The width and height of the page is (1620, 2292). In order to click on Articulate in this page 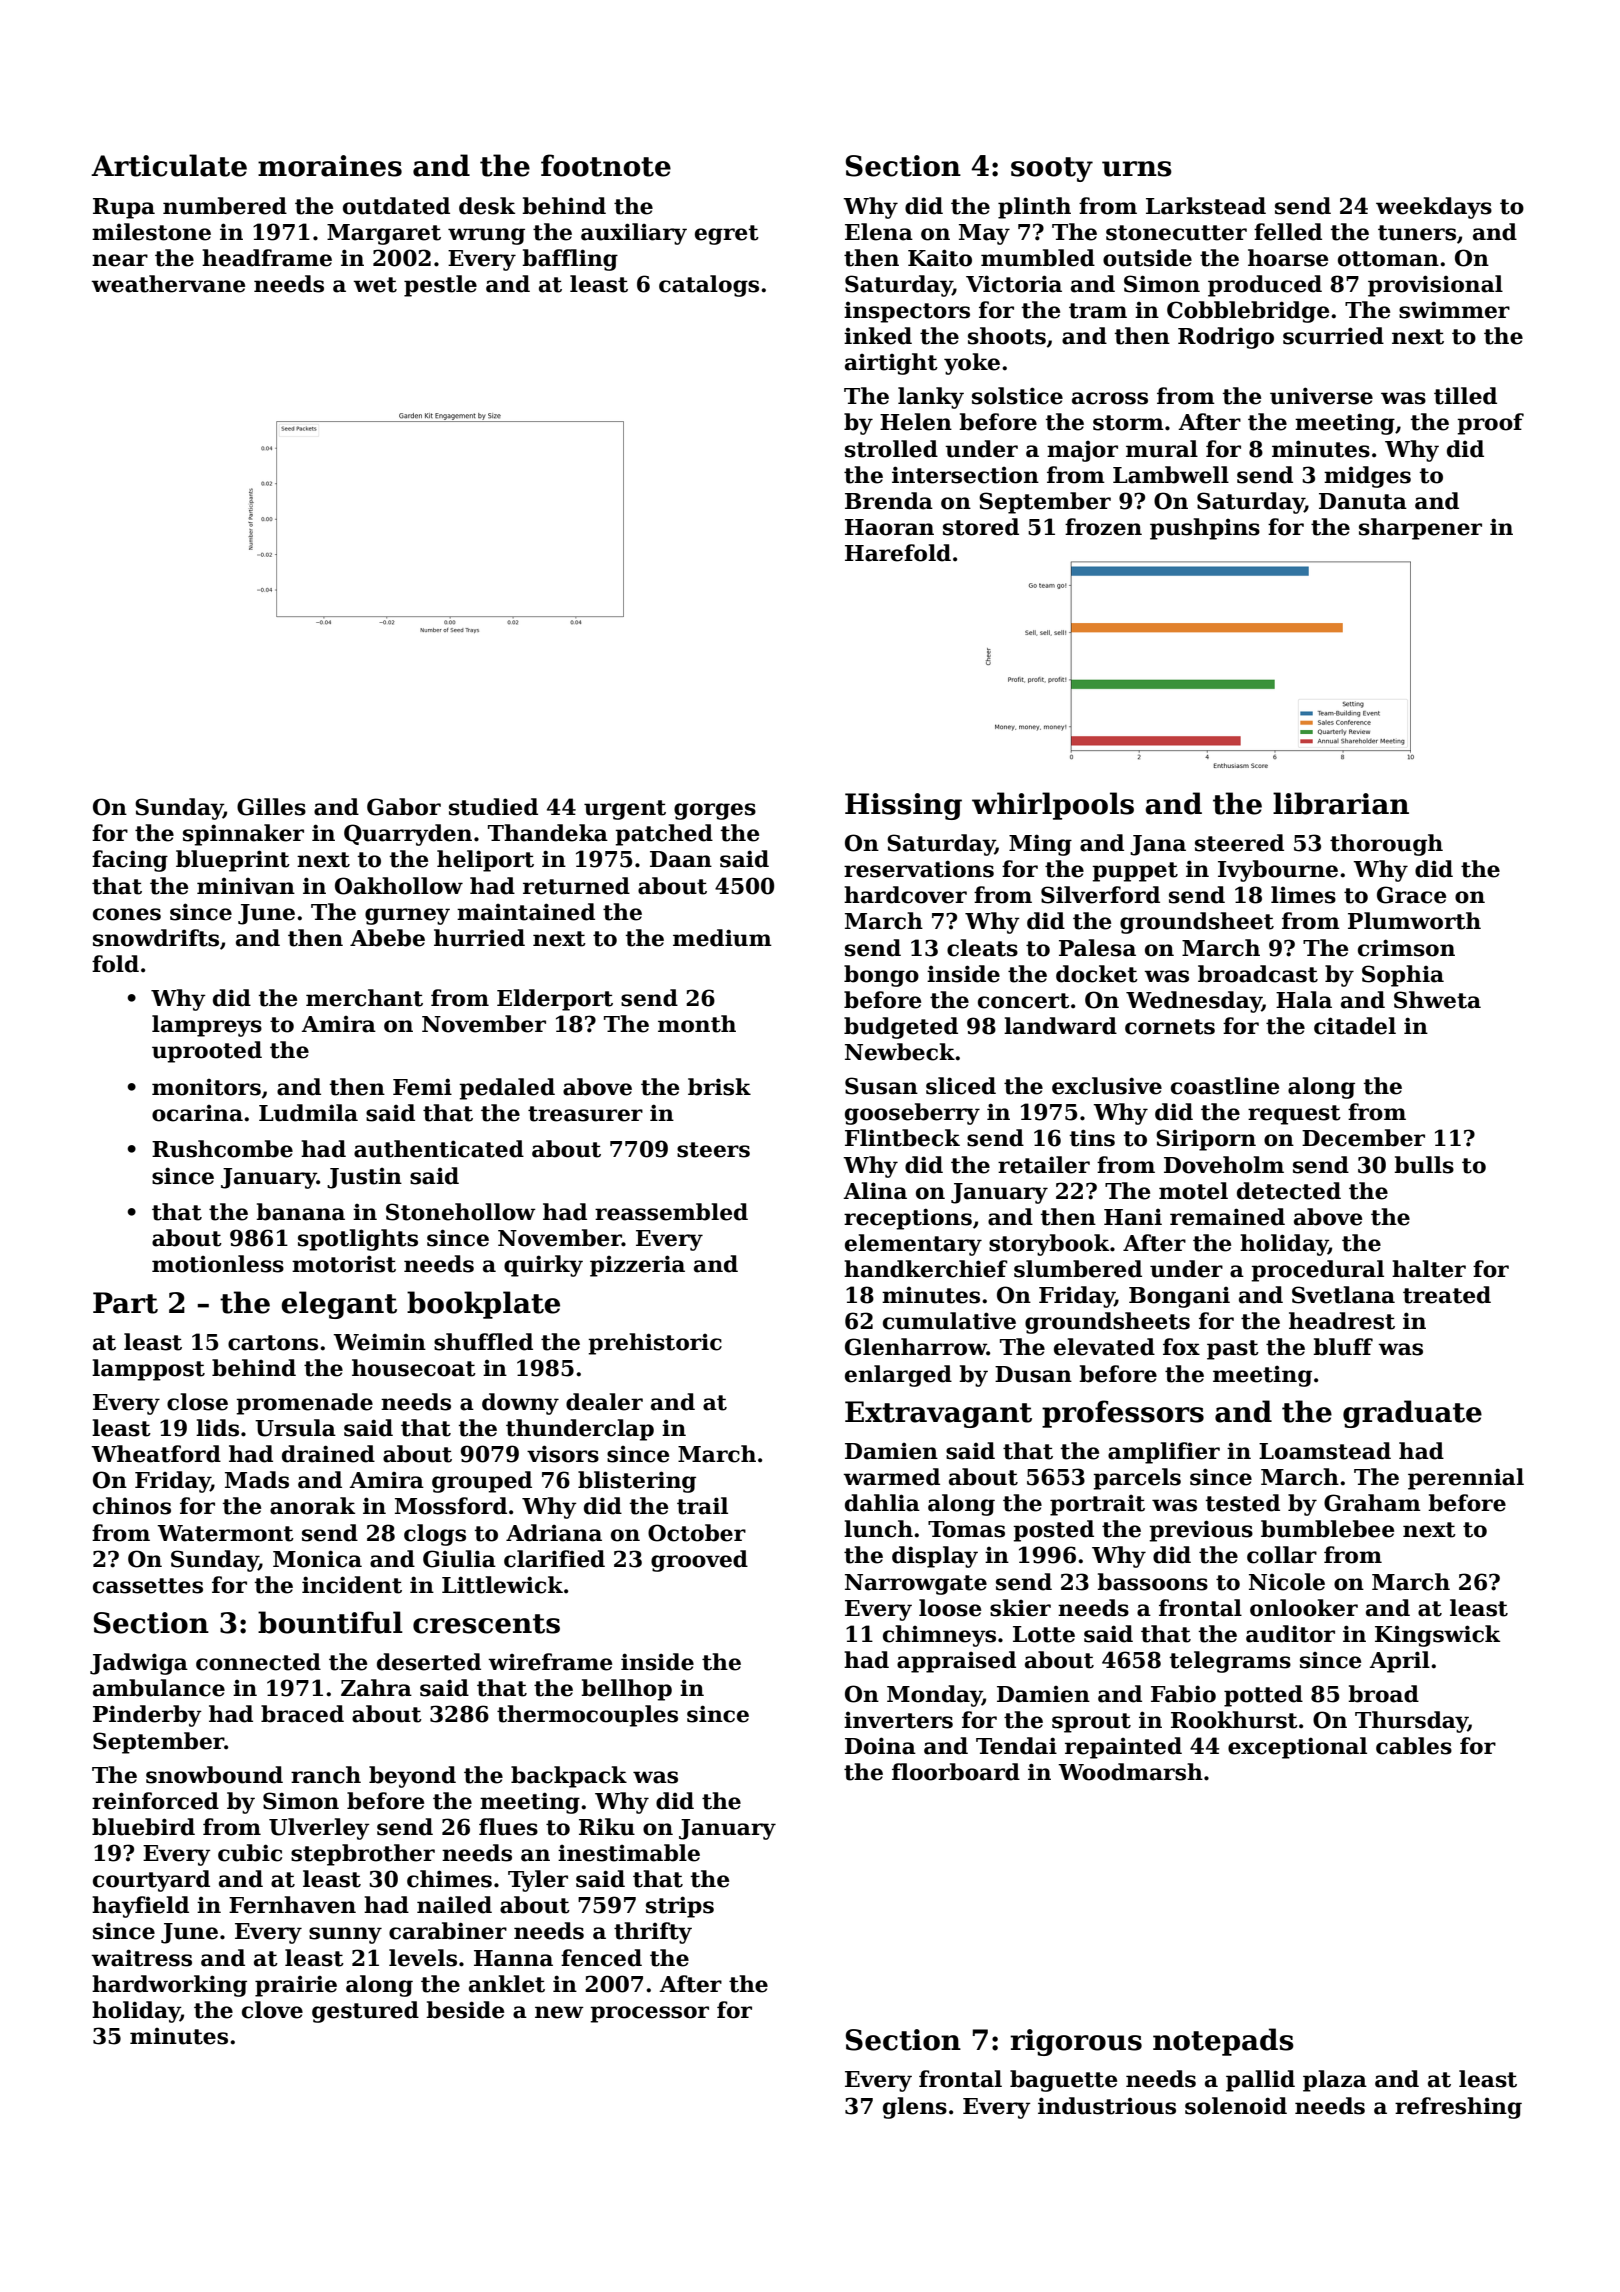, I will do `click(169, 165)`.
